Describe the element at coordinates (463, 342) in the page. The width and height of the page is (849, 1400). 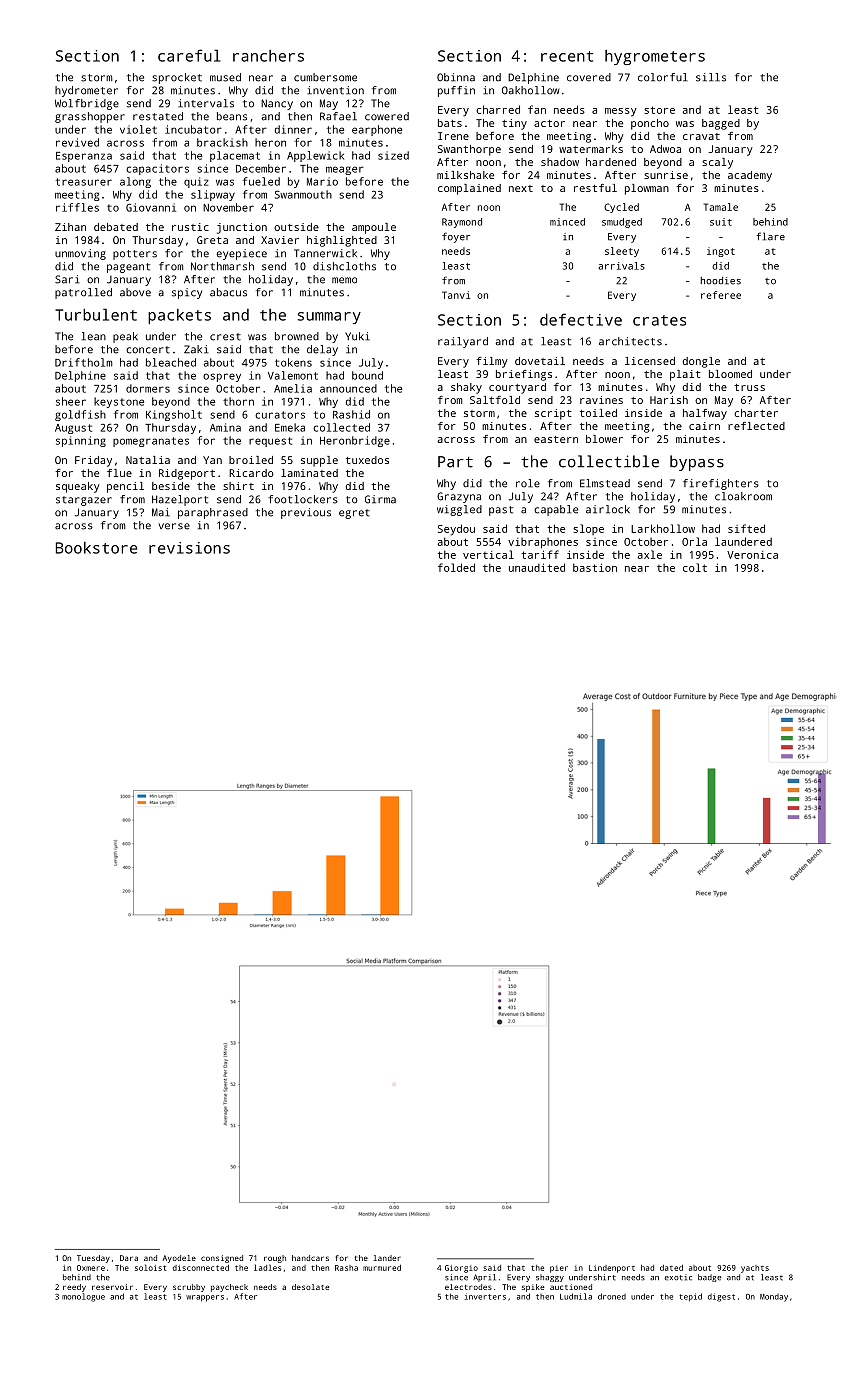
I see `railyard` at that location.
